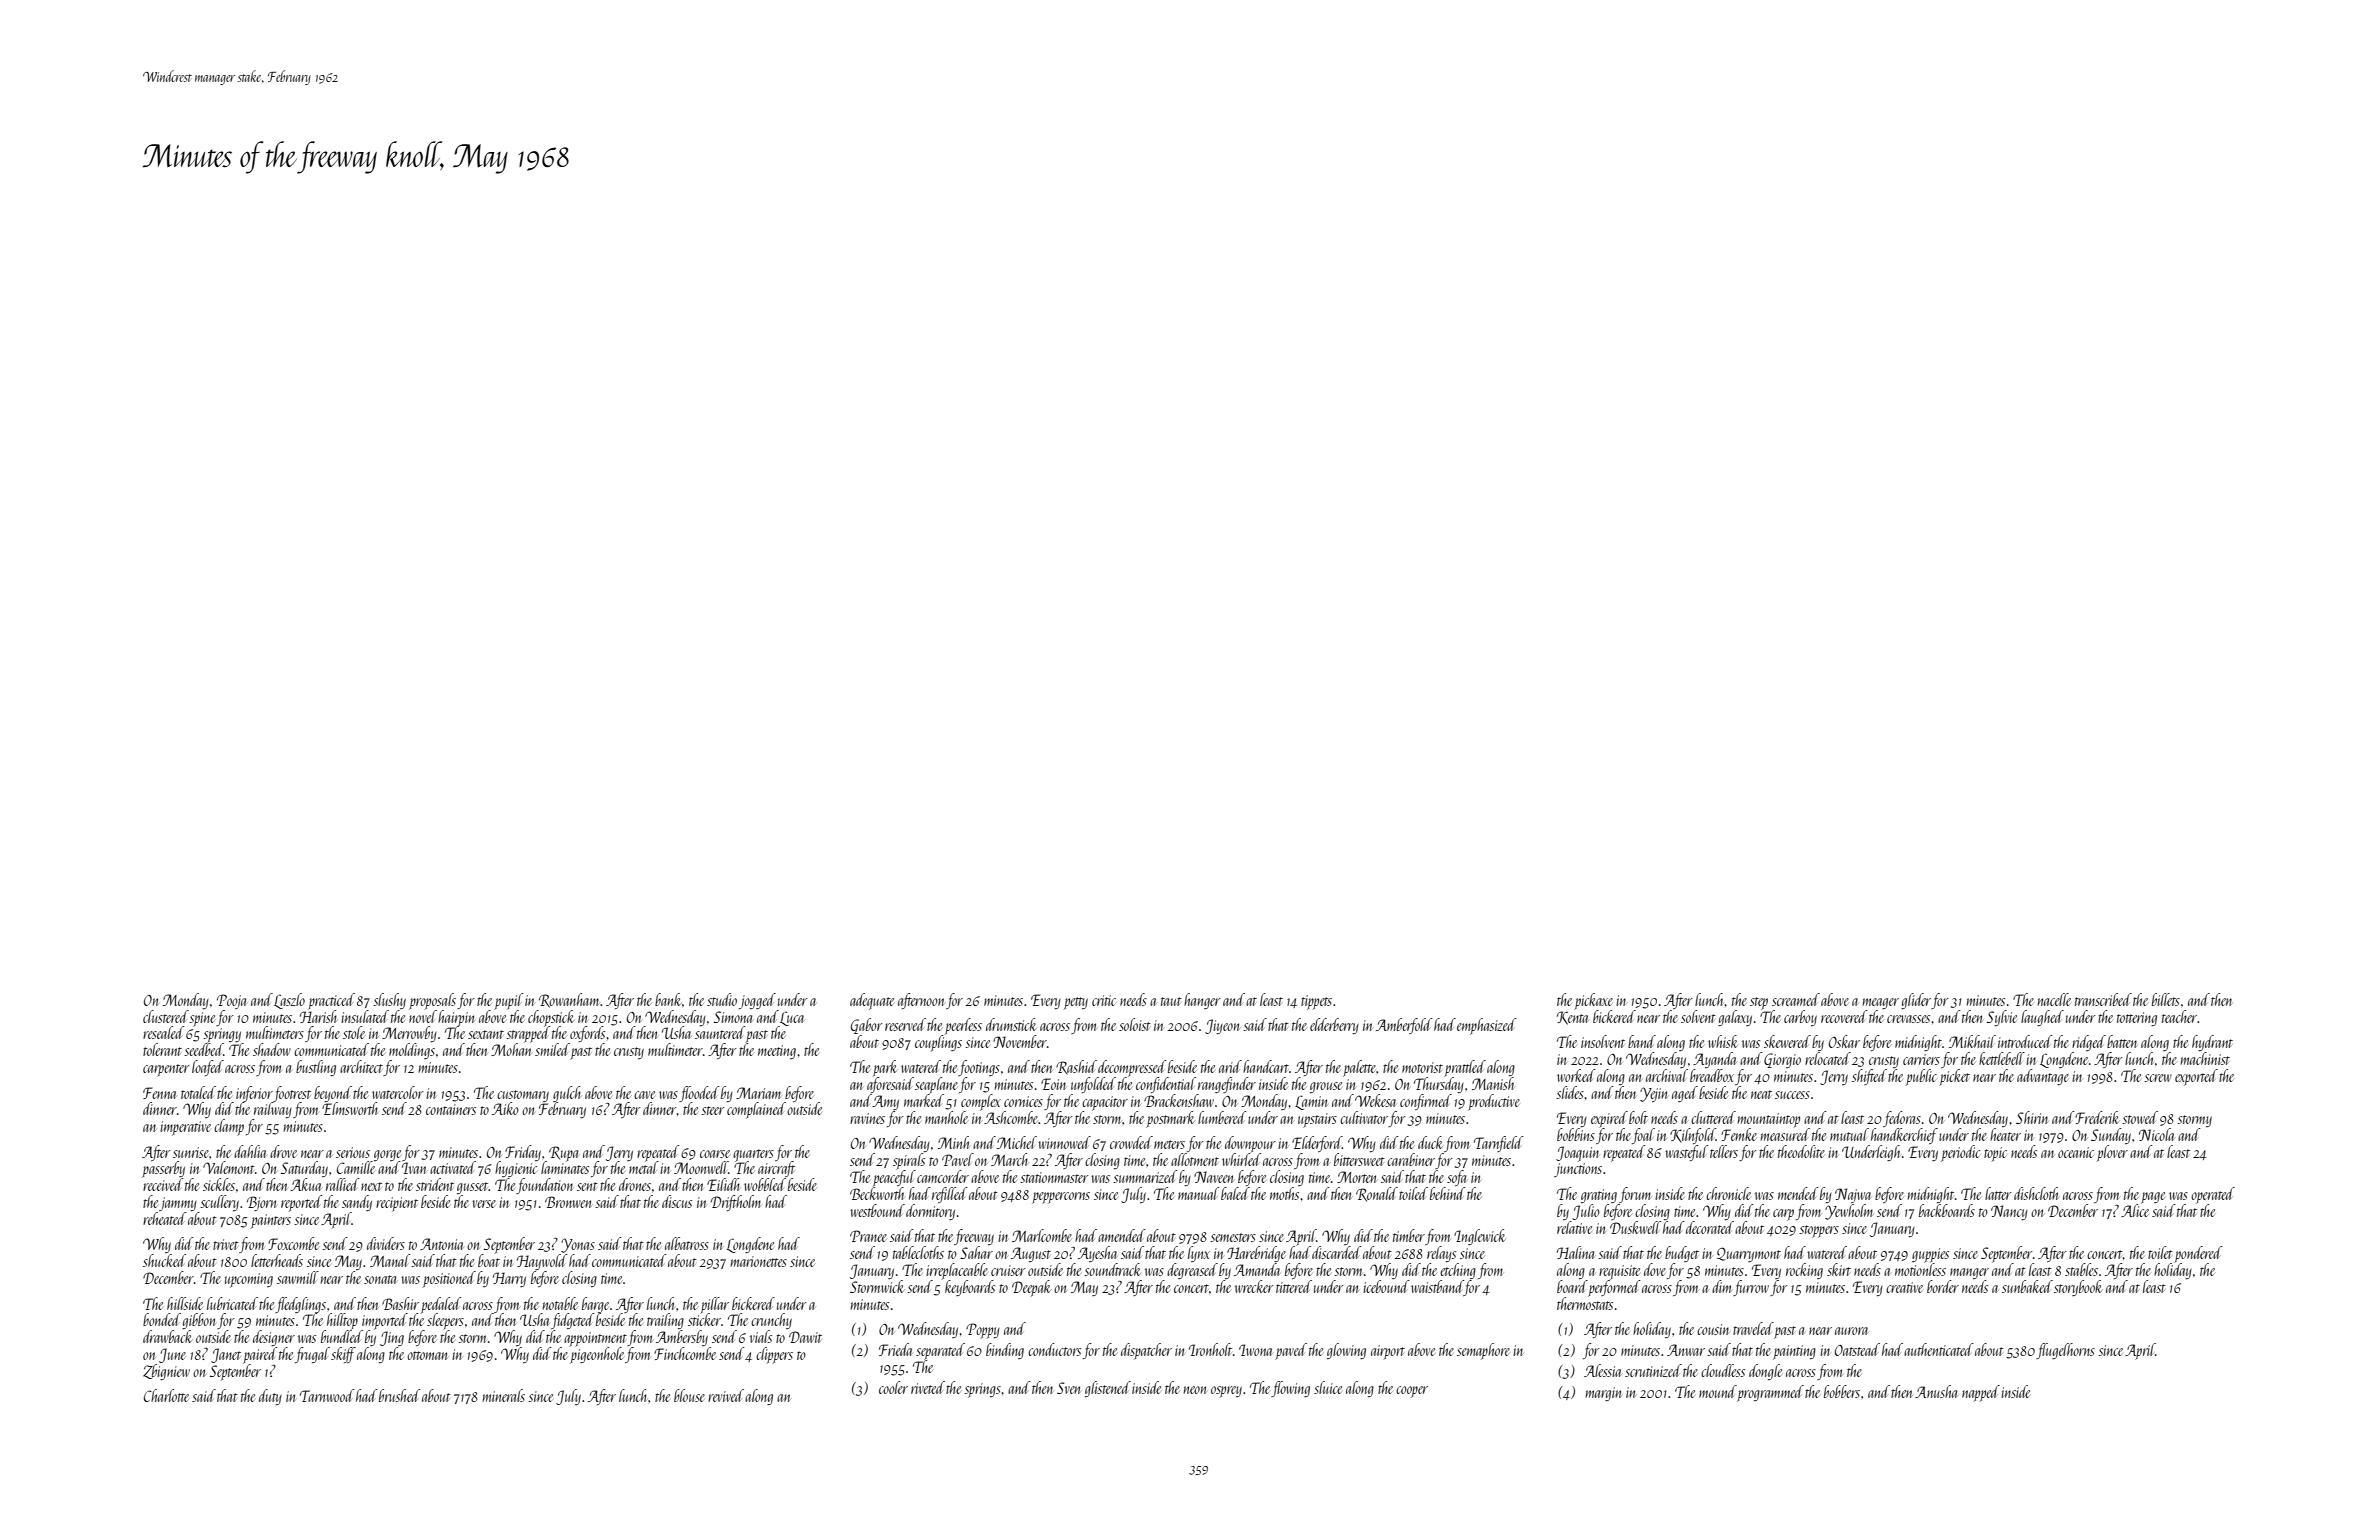  Describe the element at coordinates (2158, 1078) in the screenshot. I see `screw` at that location.
